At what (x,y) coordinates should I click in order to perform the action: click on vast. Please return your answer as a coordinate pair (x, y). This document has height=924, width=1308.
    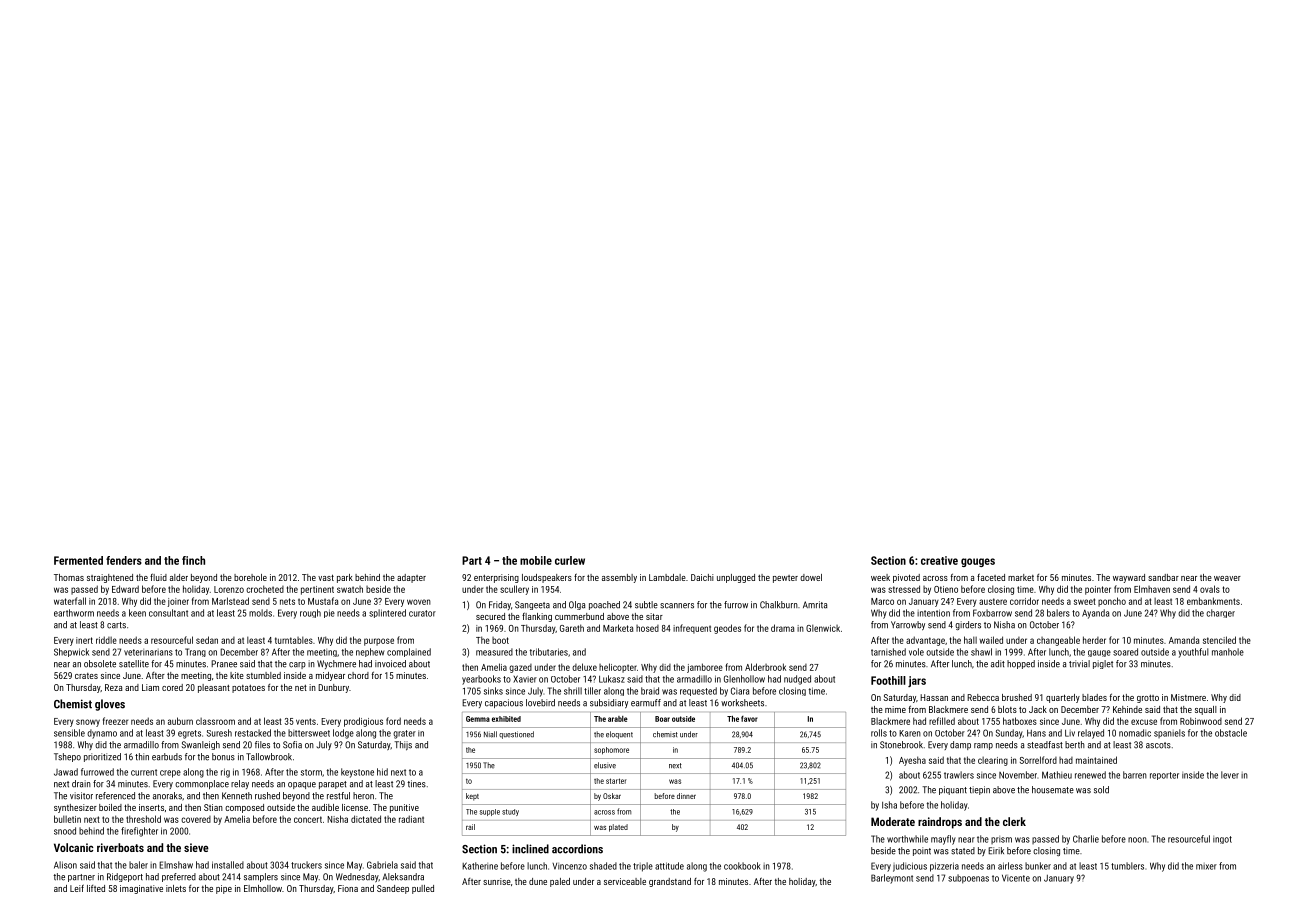
    Looking at the image, I should click on (326, 577).
